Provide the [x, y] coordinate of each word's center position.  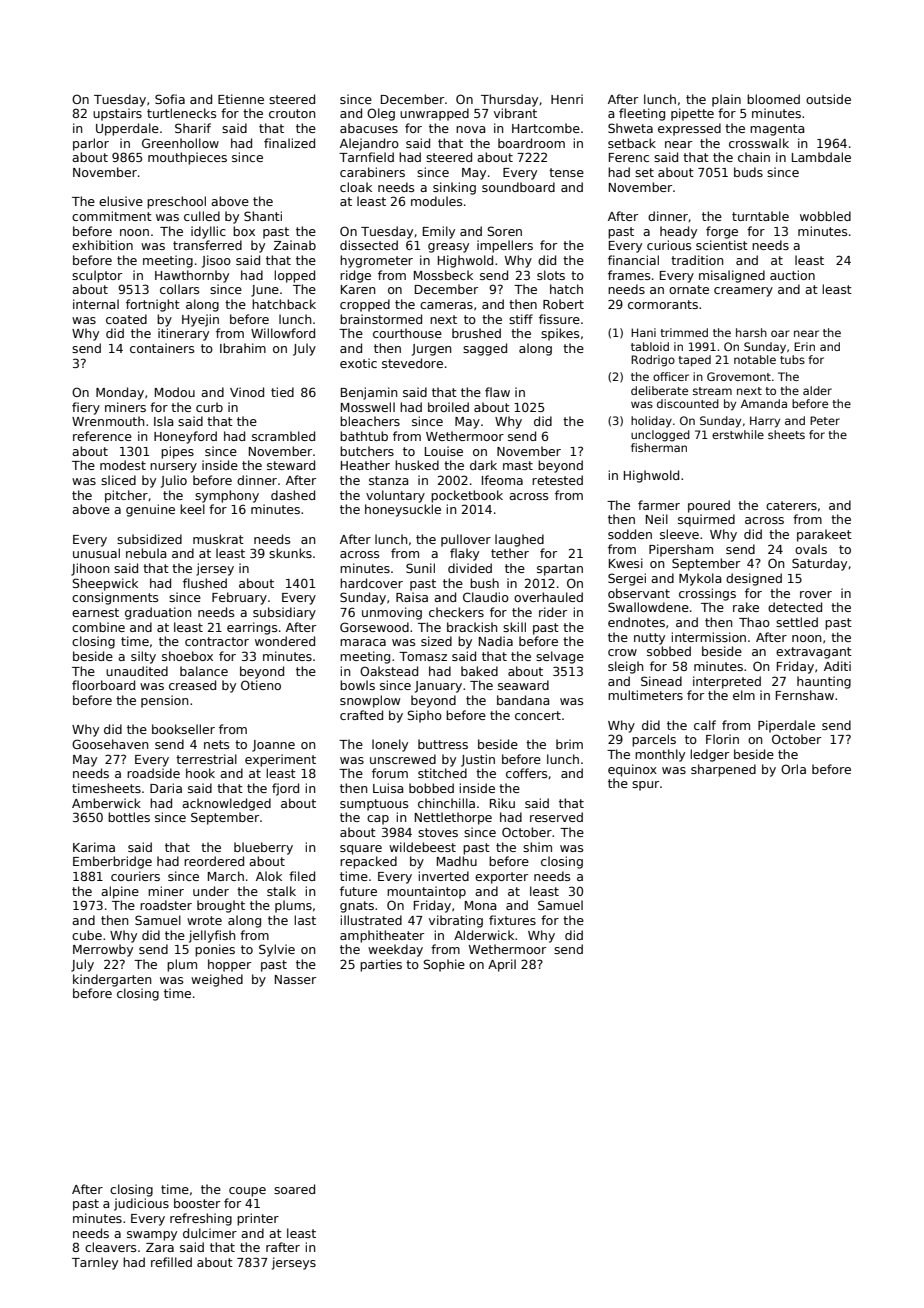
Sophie [444, 965]
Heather [365, 465]
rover [816, 594]
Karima [94, 847]
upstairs [117, 114]
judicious [141, 1204]
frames [629, 275]
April [502, 965]
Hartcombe [546, 128]
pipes [177, 452]
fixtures [512, 920]
